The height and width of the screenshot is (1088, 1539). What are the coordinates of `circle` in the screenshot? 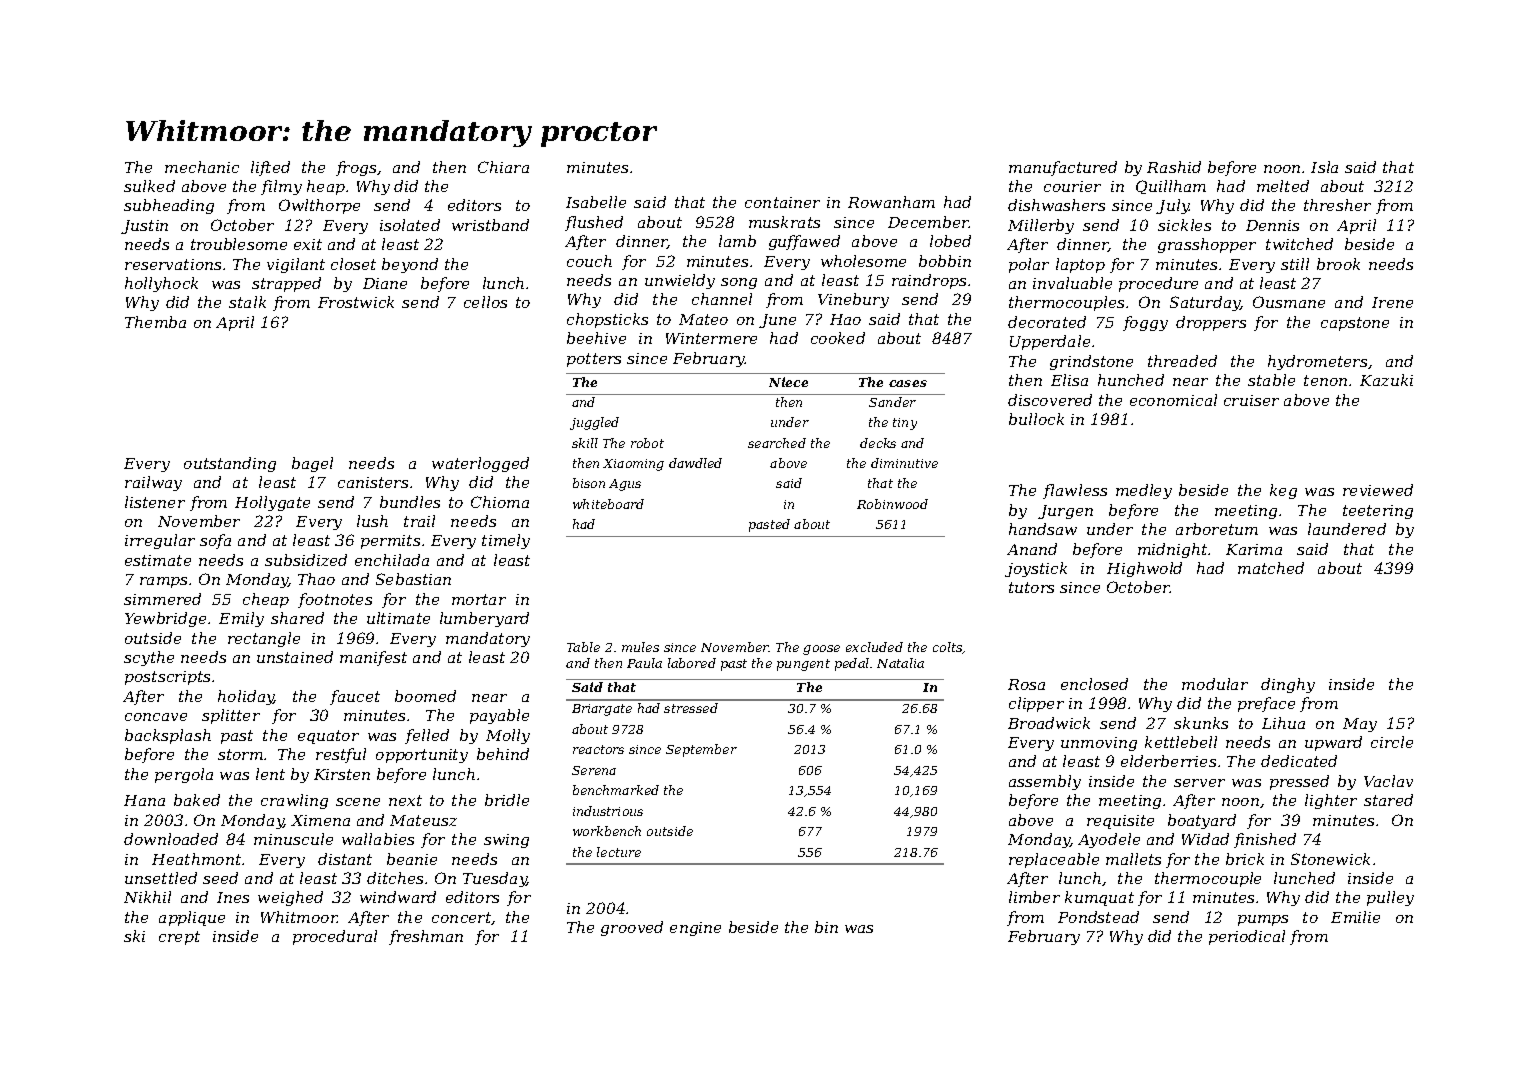 It's located at (1392, 742).
